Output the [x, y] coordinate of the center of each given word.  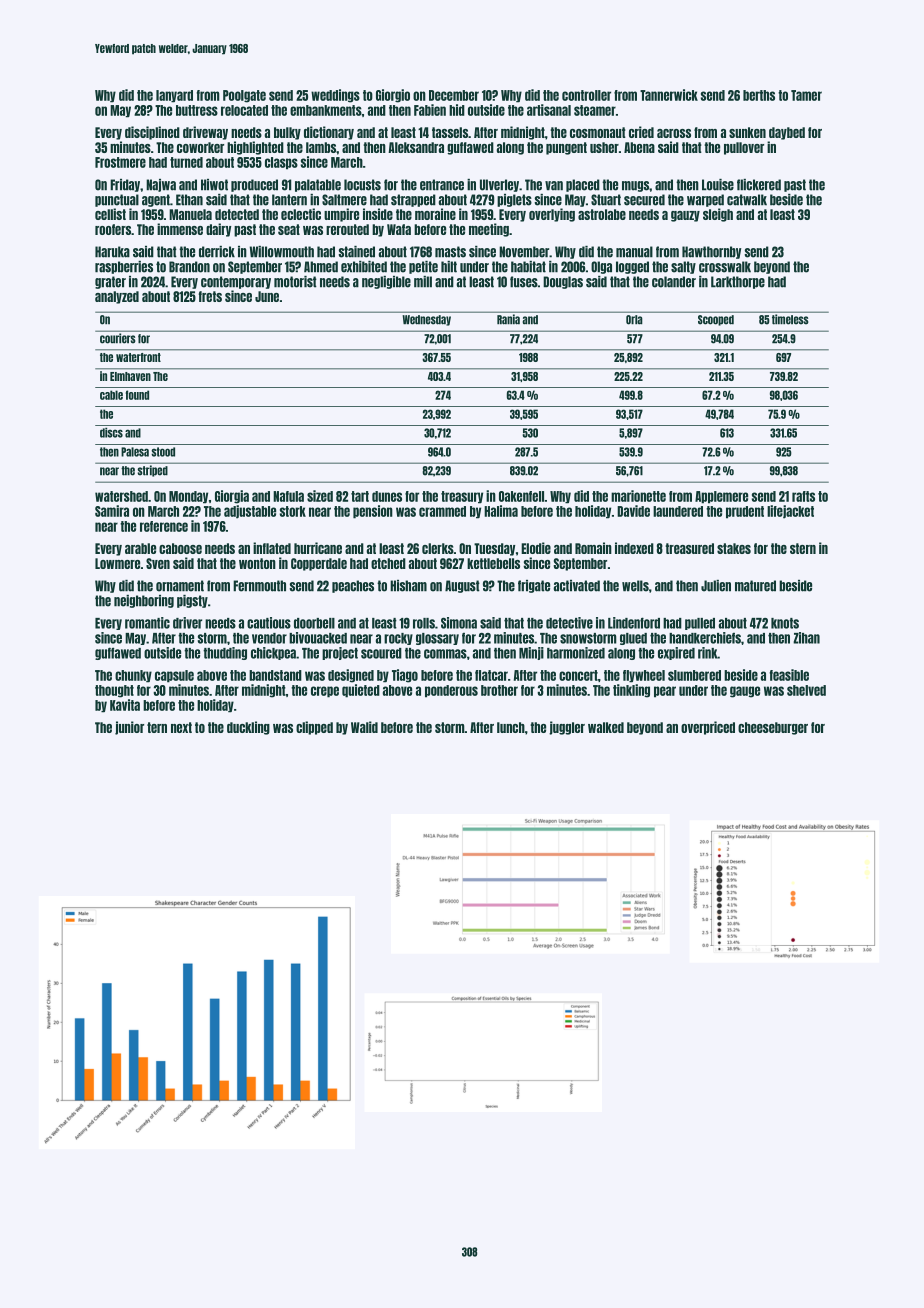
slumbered [694, 675]
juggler [567, 728]
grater [110, 282]
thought [114, 691]
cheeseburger [773, 728]
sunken [747, 132]
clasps [281, 163]
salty [683, 267]
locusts [362, 185]
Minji [531, 653]
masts [450, 252]
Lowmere [117, 563]
